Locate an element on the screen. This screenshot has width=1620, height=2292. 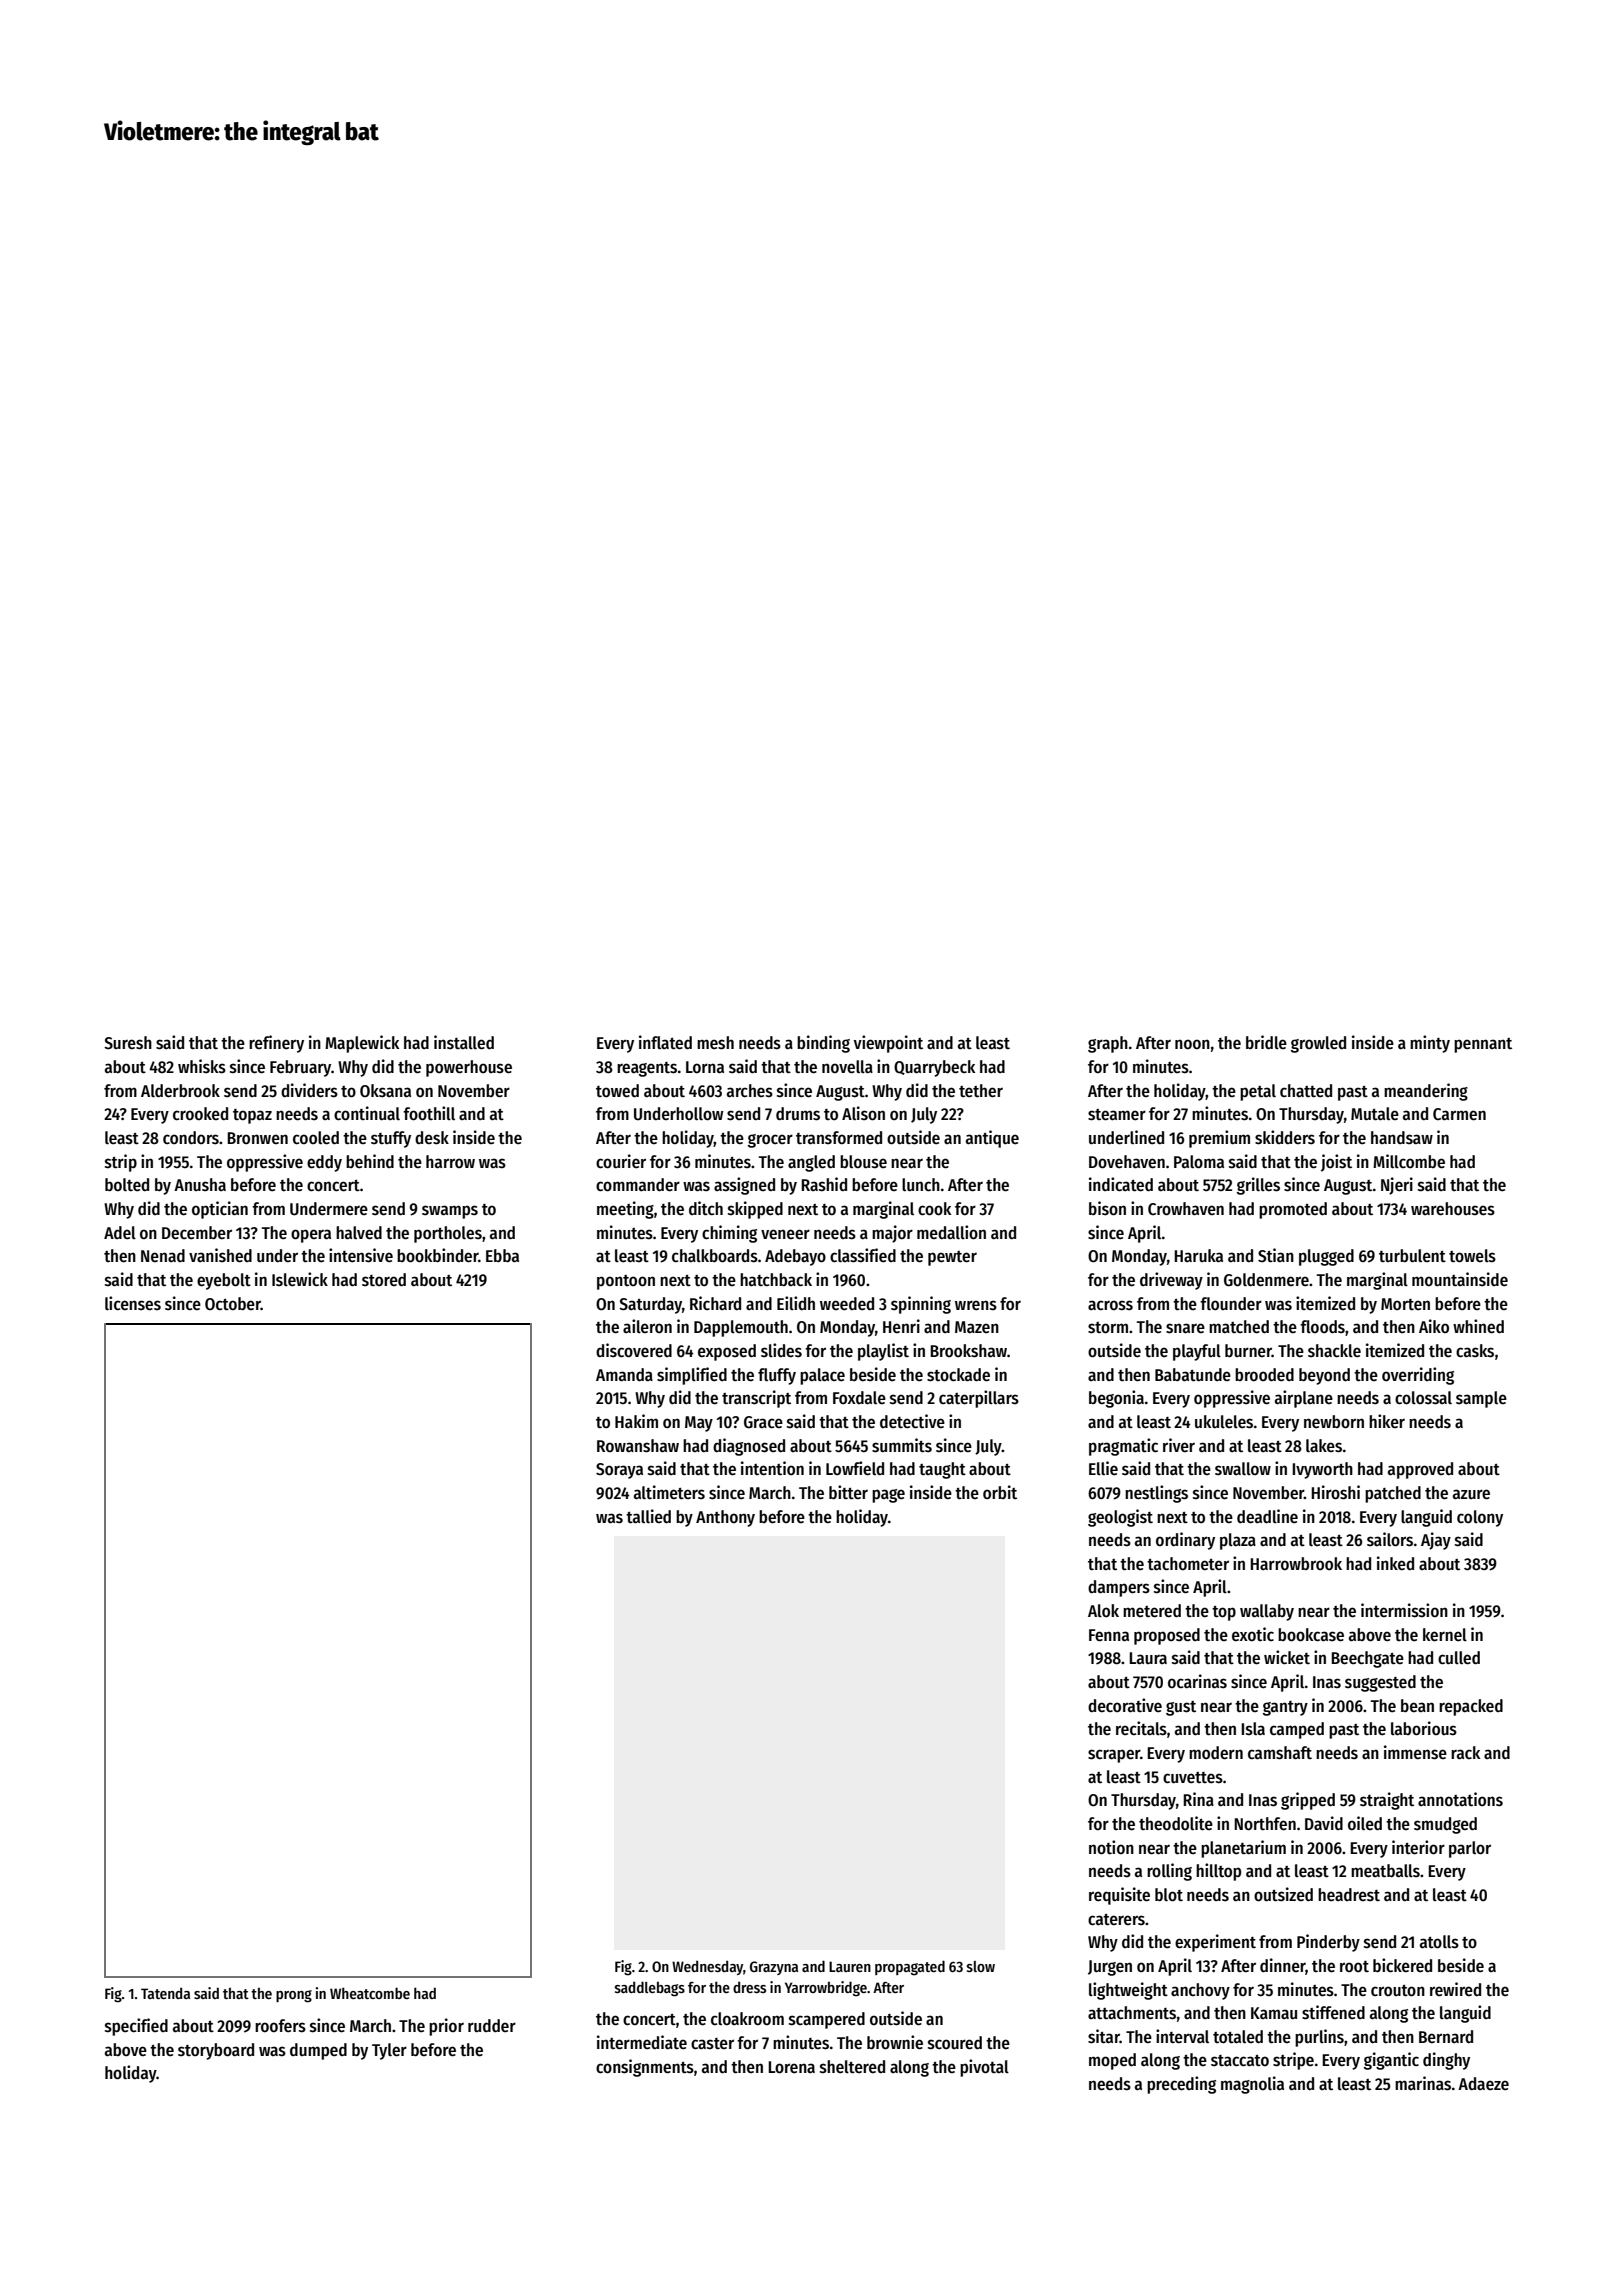
Quarrybeck is located at coordinates (934, 1068).
